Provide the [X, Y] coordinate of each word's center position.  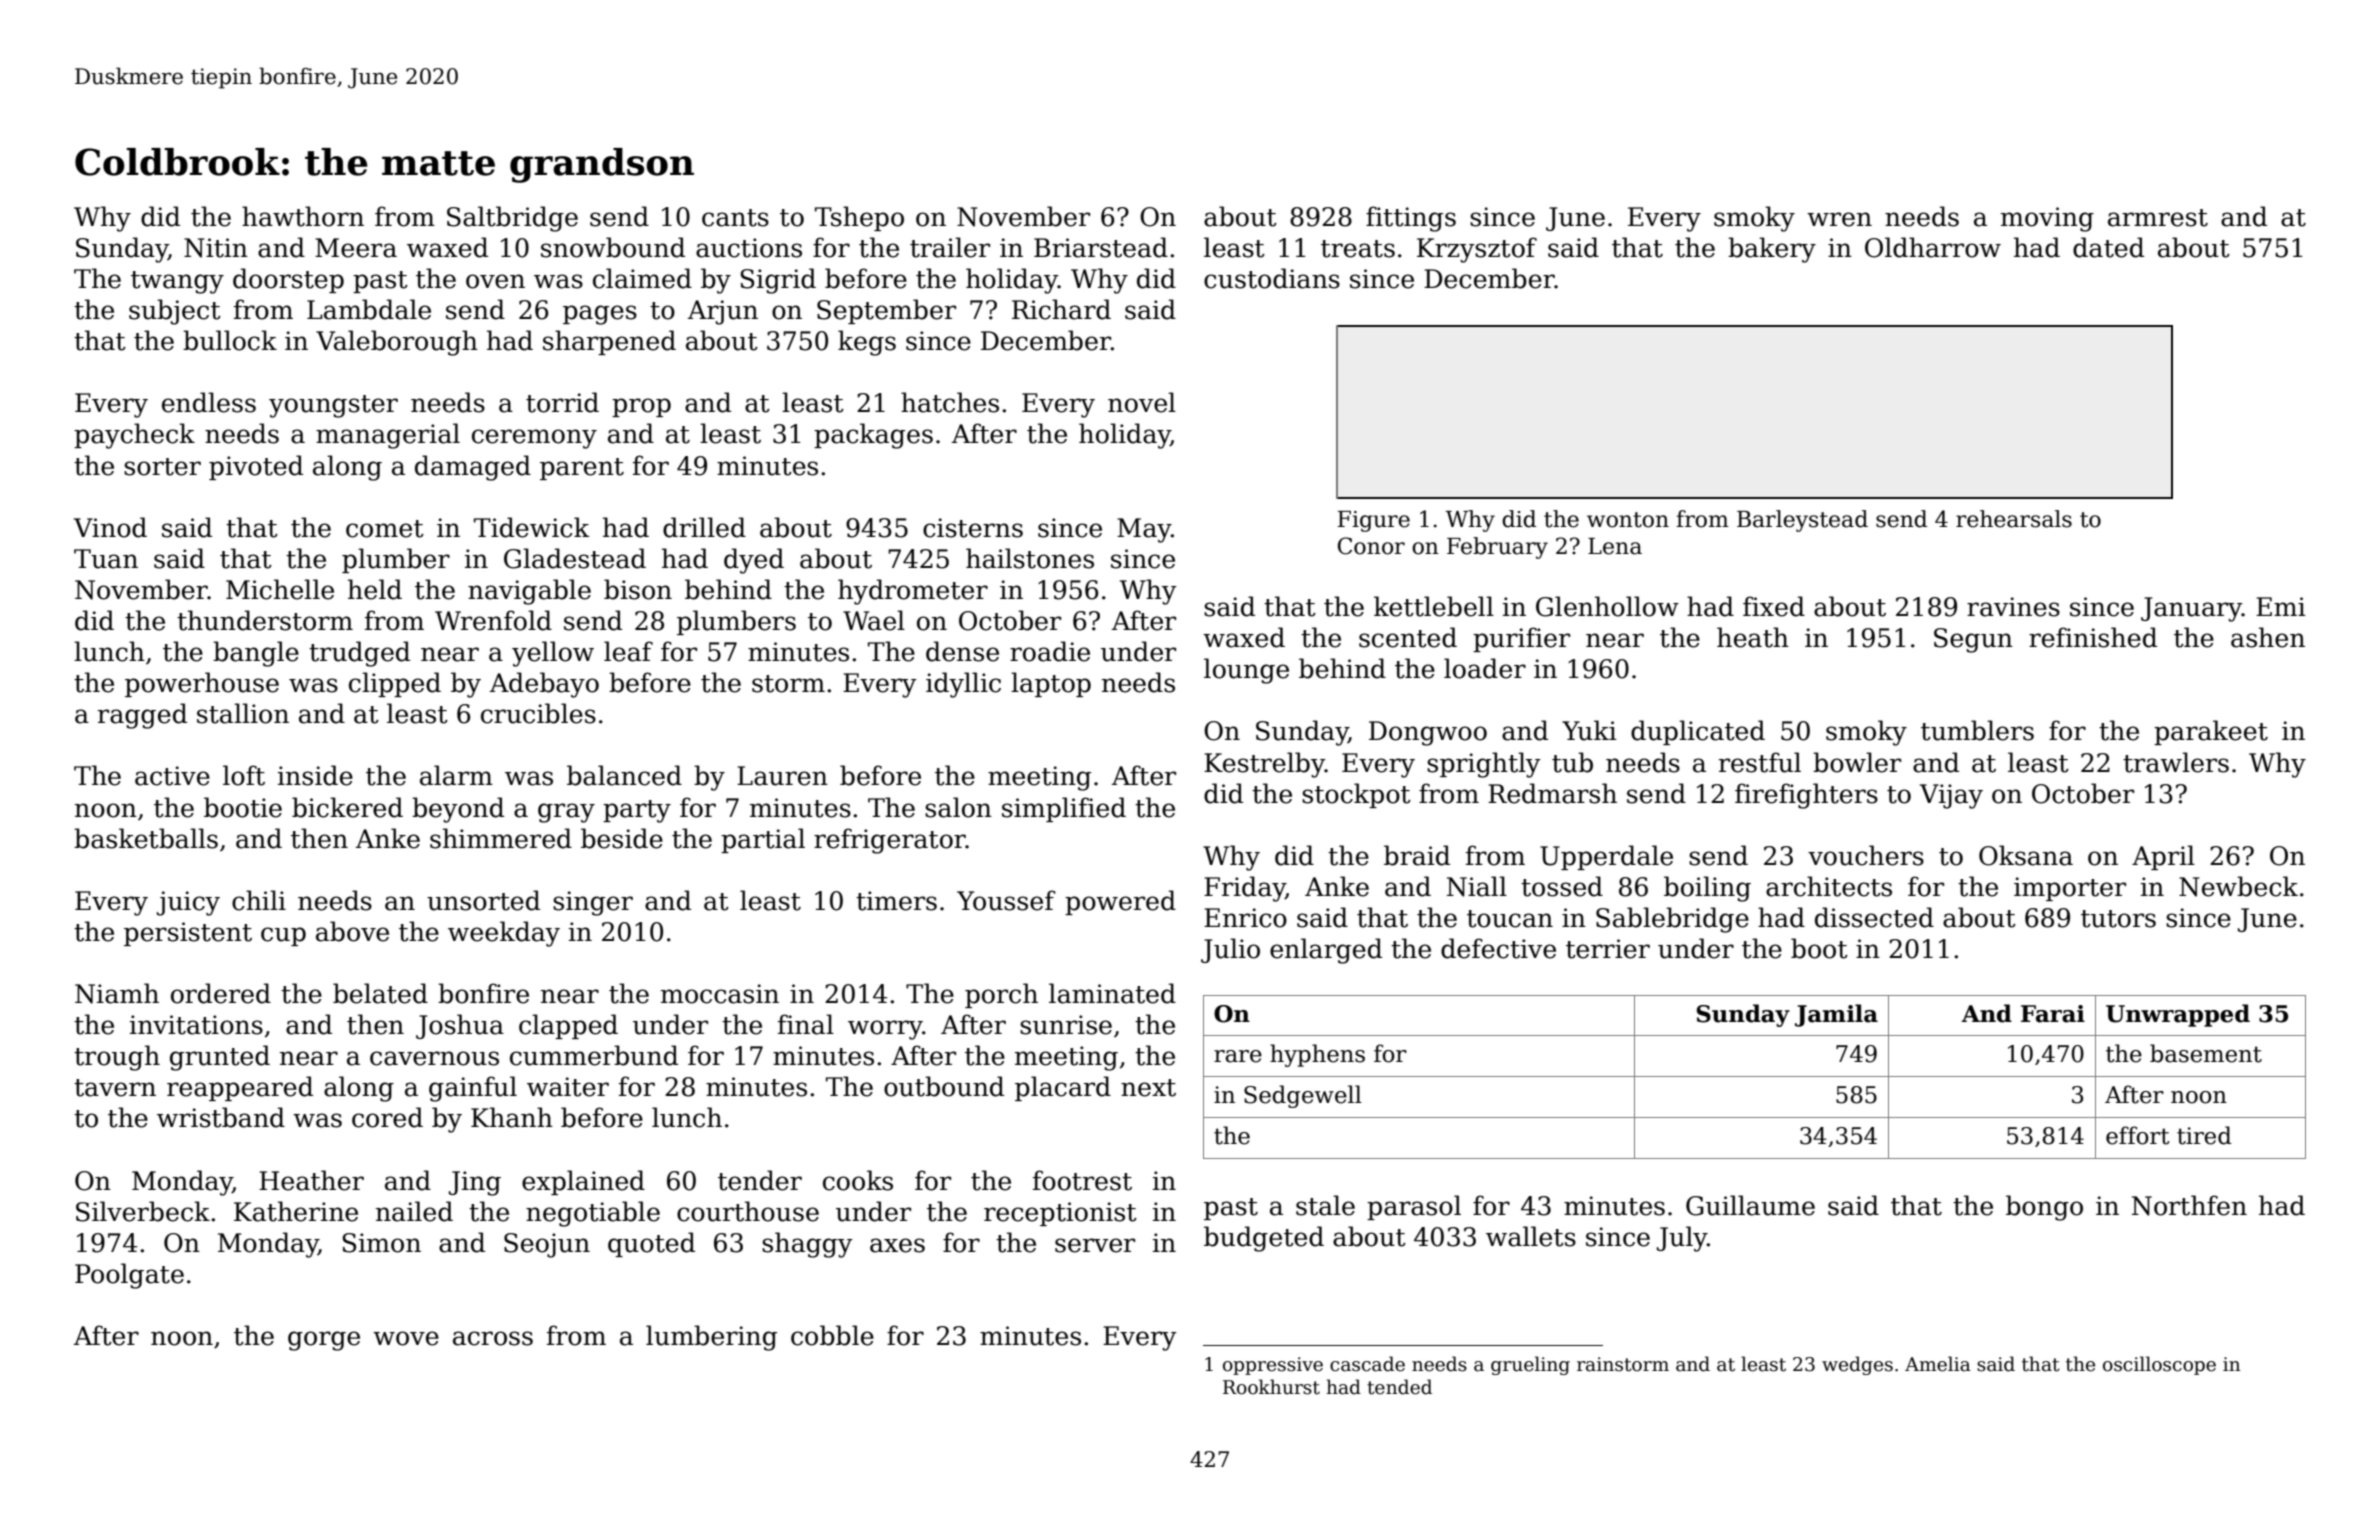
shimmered [501, 838]
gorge [324, 1341]
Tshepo [859, 218]
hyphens [1317, 1055]
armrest [2158, 218]
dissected [1874, 917]
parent [582, 469]
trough [117, 1058]
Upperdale [1606, 857]
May [1144, 530]
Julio [1230, 950]
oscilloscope [2159, 1365]
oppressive [1273, 1366]
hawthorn [303, 216]
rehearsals [2014, 519]
